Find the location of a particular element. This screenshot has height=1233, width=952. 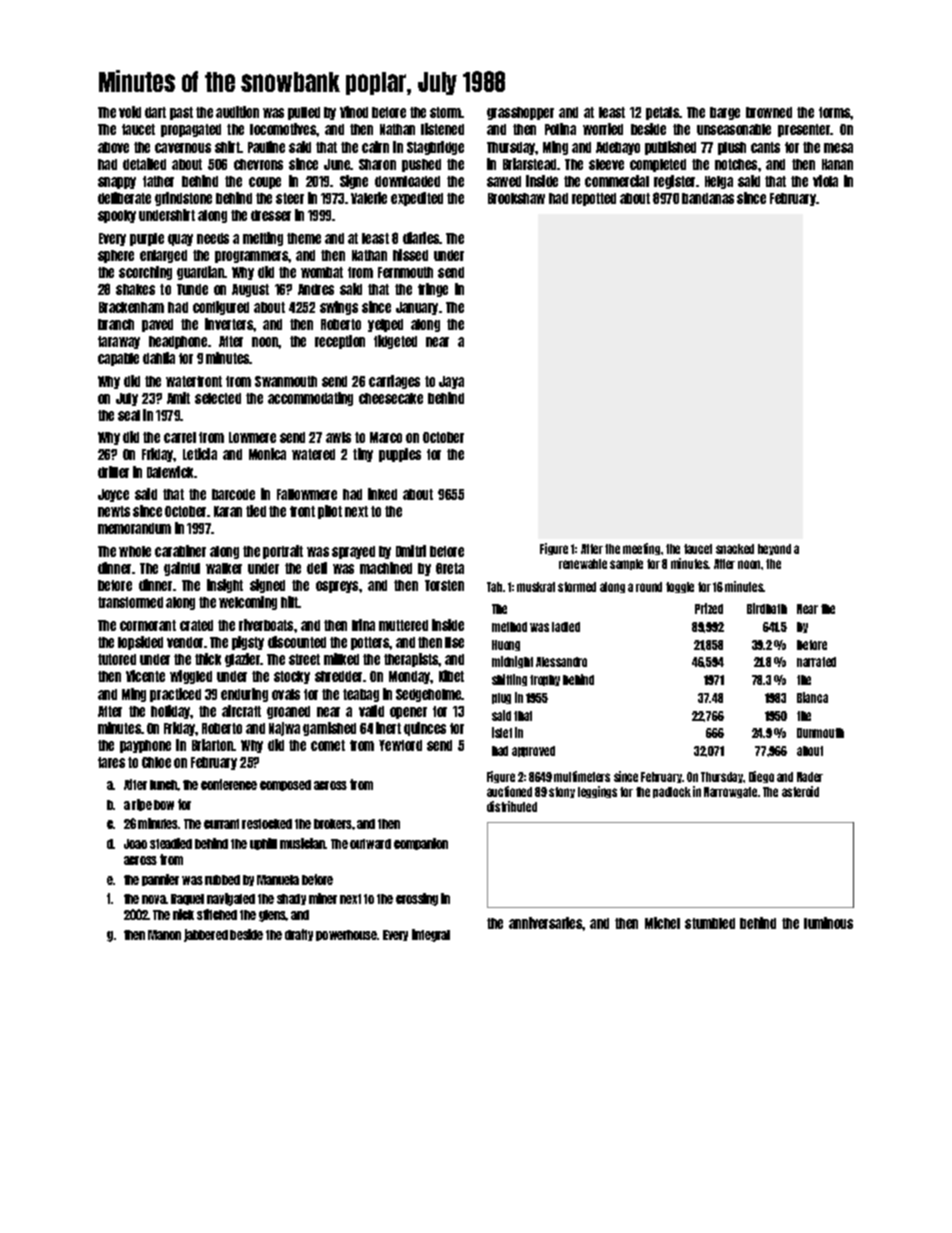

teabag is located at coordinates (361, 695).
